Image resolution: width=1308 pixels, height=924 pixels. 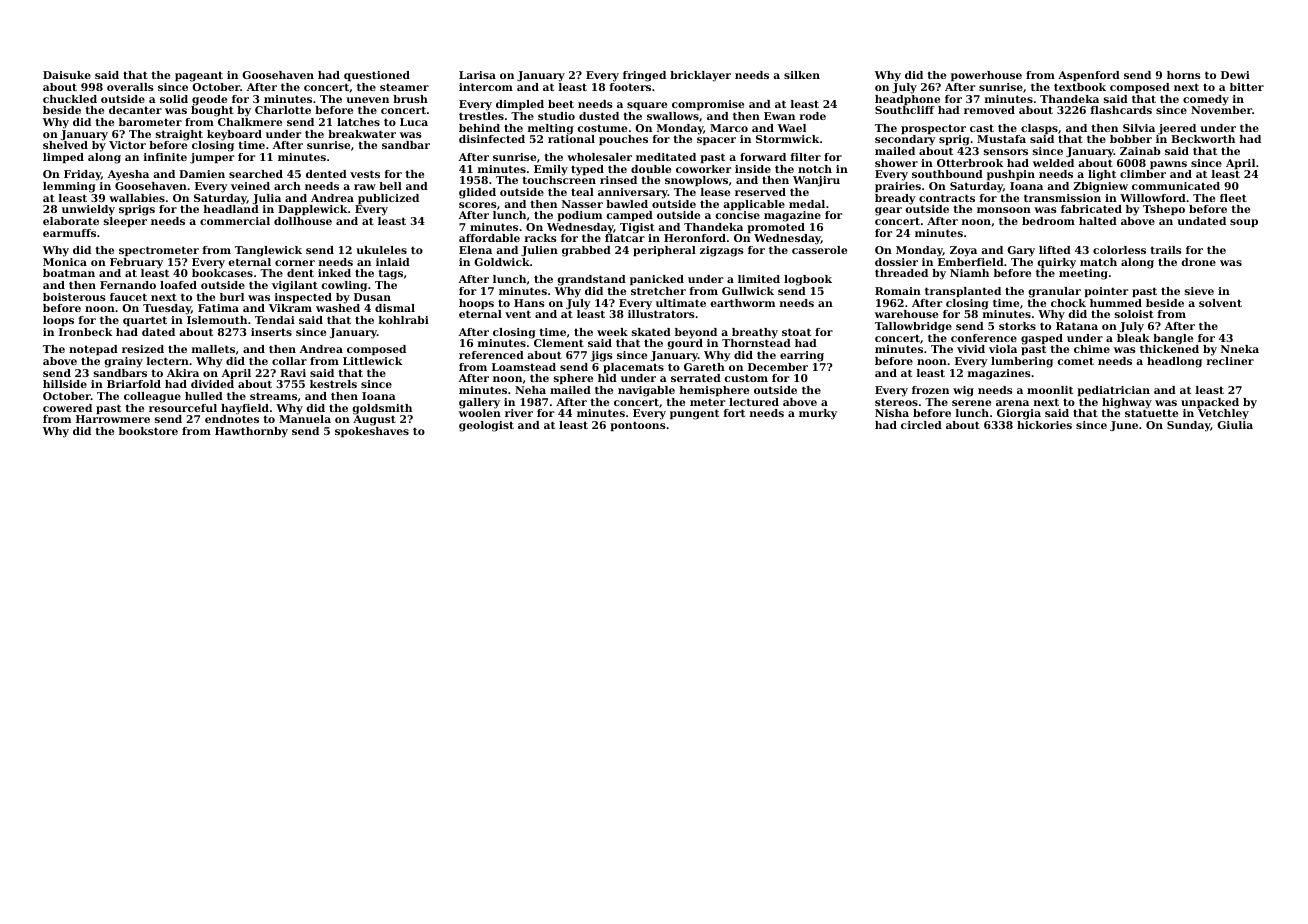 I want to click on bricklayer, so click(x=700, y=76).
